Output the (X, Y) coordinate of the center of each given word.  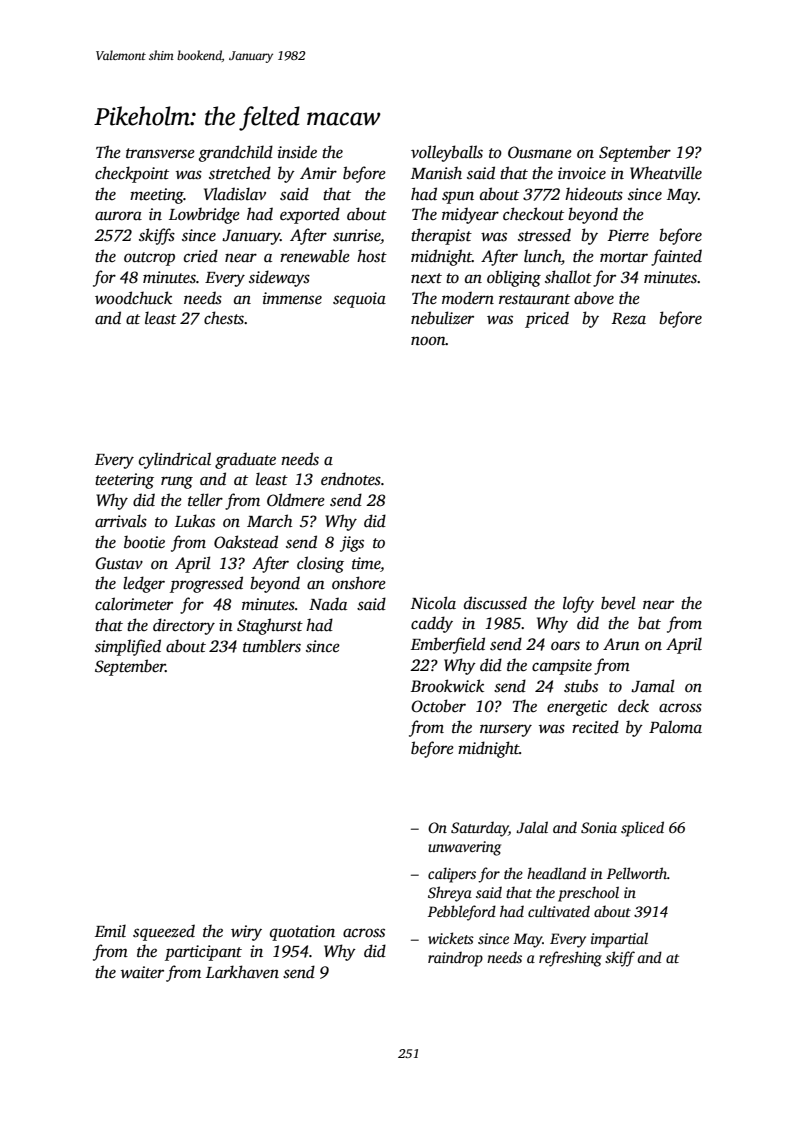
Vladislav (235, 194)
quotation (302, 933)
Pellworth (637, 873)
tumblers (272, 646)
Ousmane (540, 152)
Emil (110, 931)
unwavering (464, 848)
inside (297, 152)
